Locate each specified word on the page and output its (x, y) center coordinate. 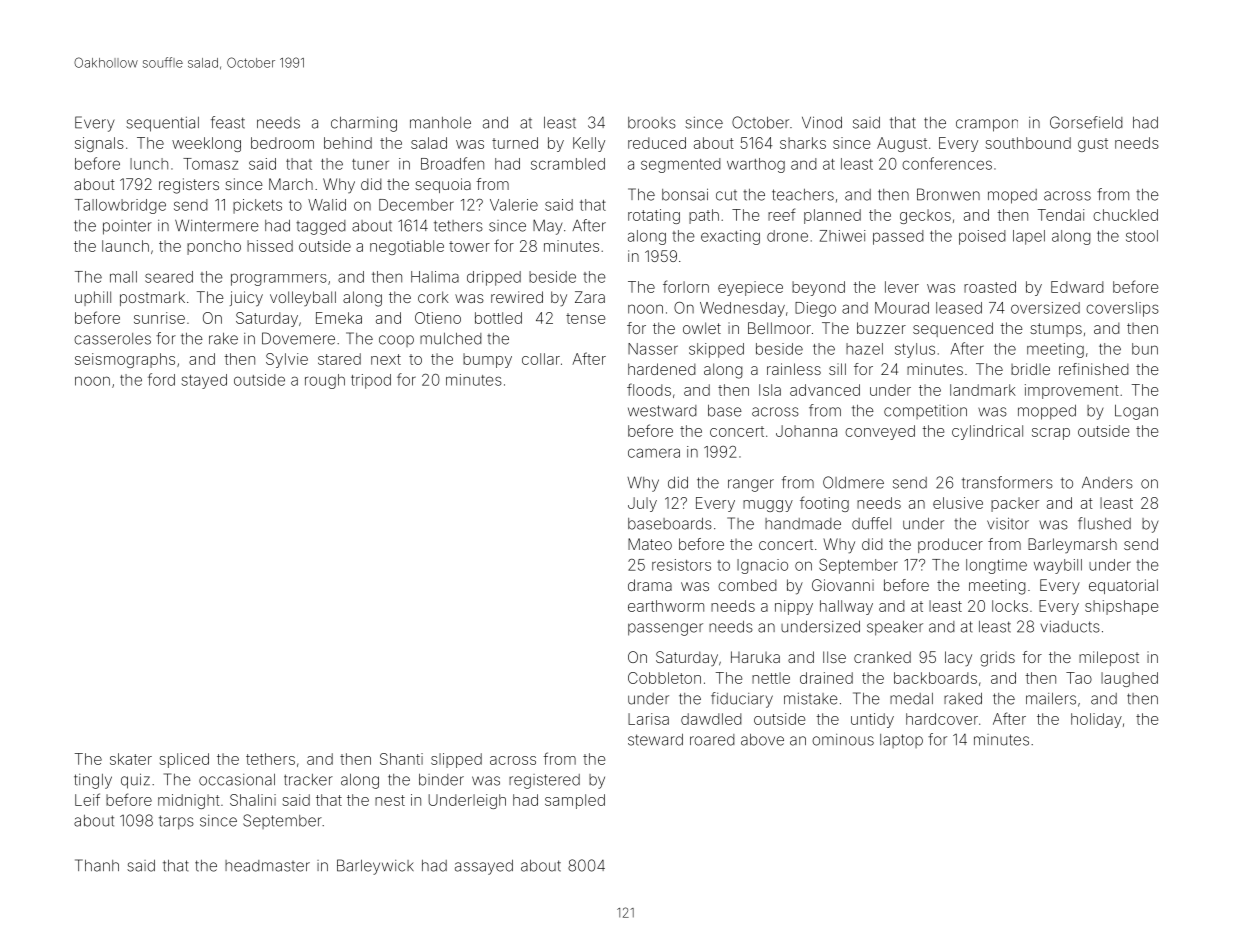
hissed (270, 246)
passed (898, 237)
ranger (751, 485)
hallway (846, 607)
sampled (575, 801)
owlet (702, 328)
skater (131, 759)
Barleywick (375, 867)
